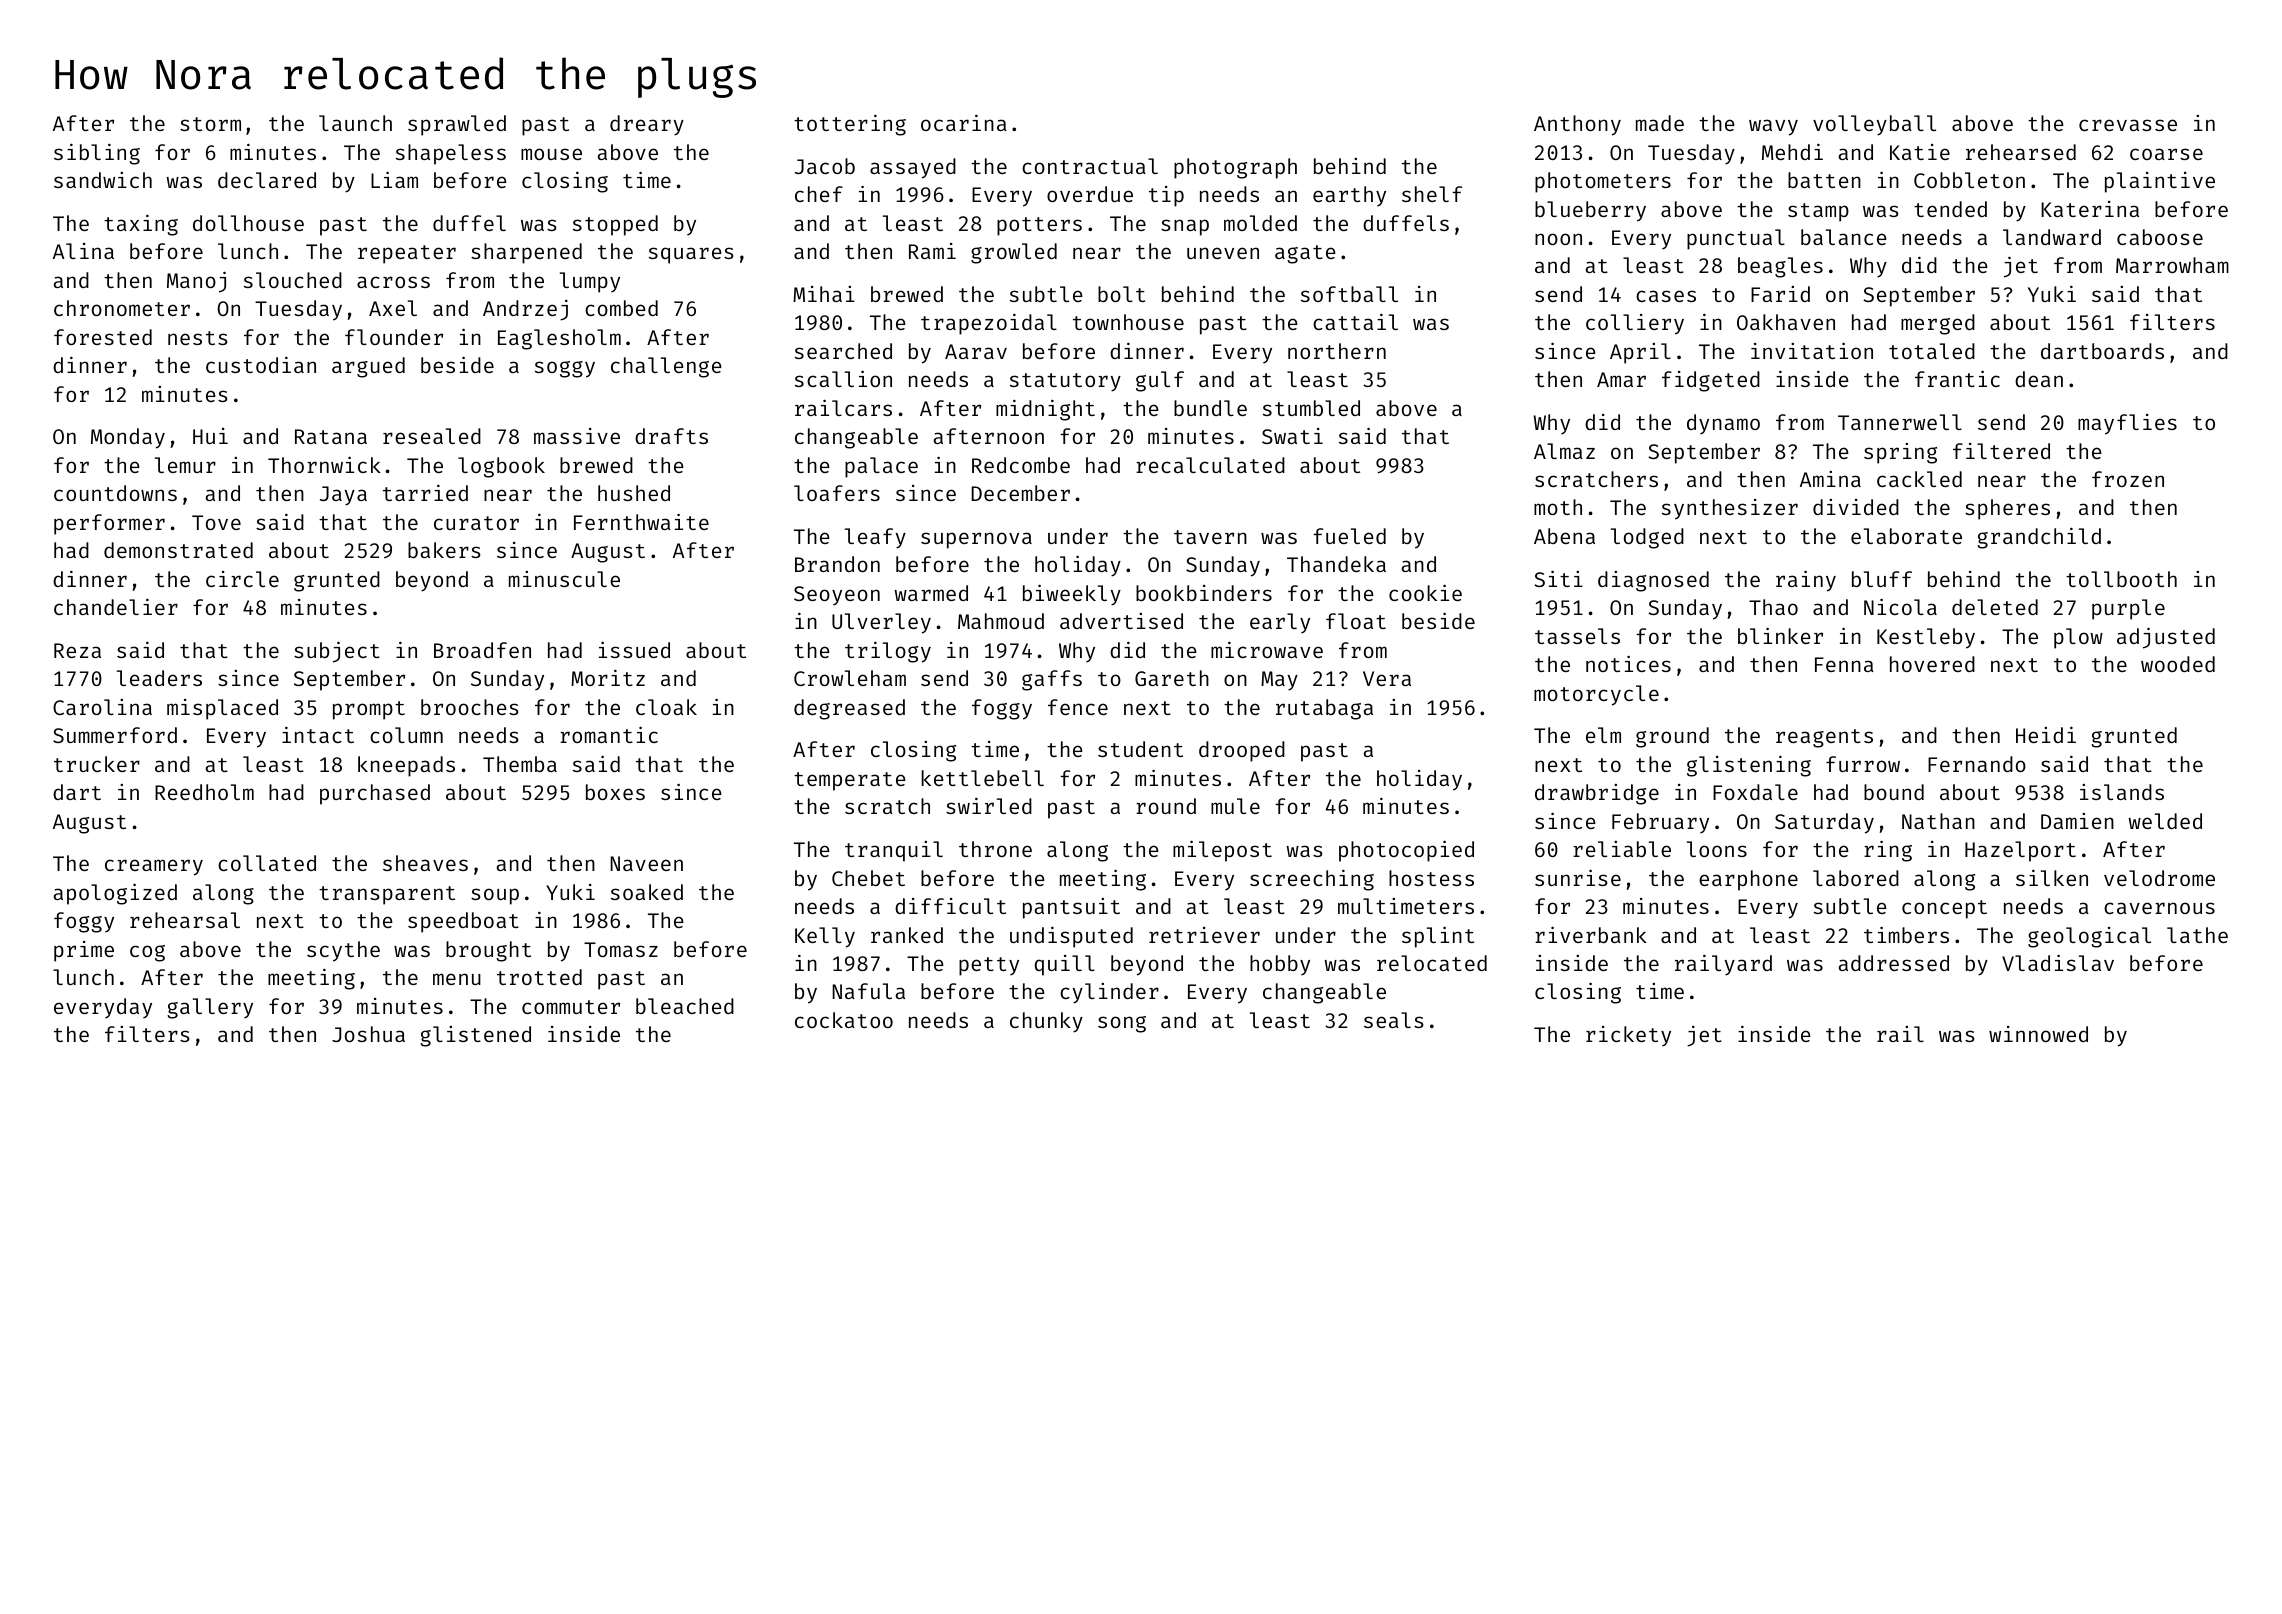 The image size is (2282, 1614). I want to click on glistened, so click(475, 1036).
